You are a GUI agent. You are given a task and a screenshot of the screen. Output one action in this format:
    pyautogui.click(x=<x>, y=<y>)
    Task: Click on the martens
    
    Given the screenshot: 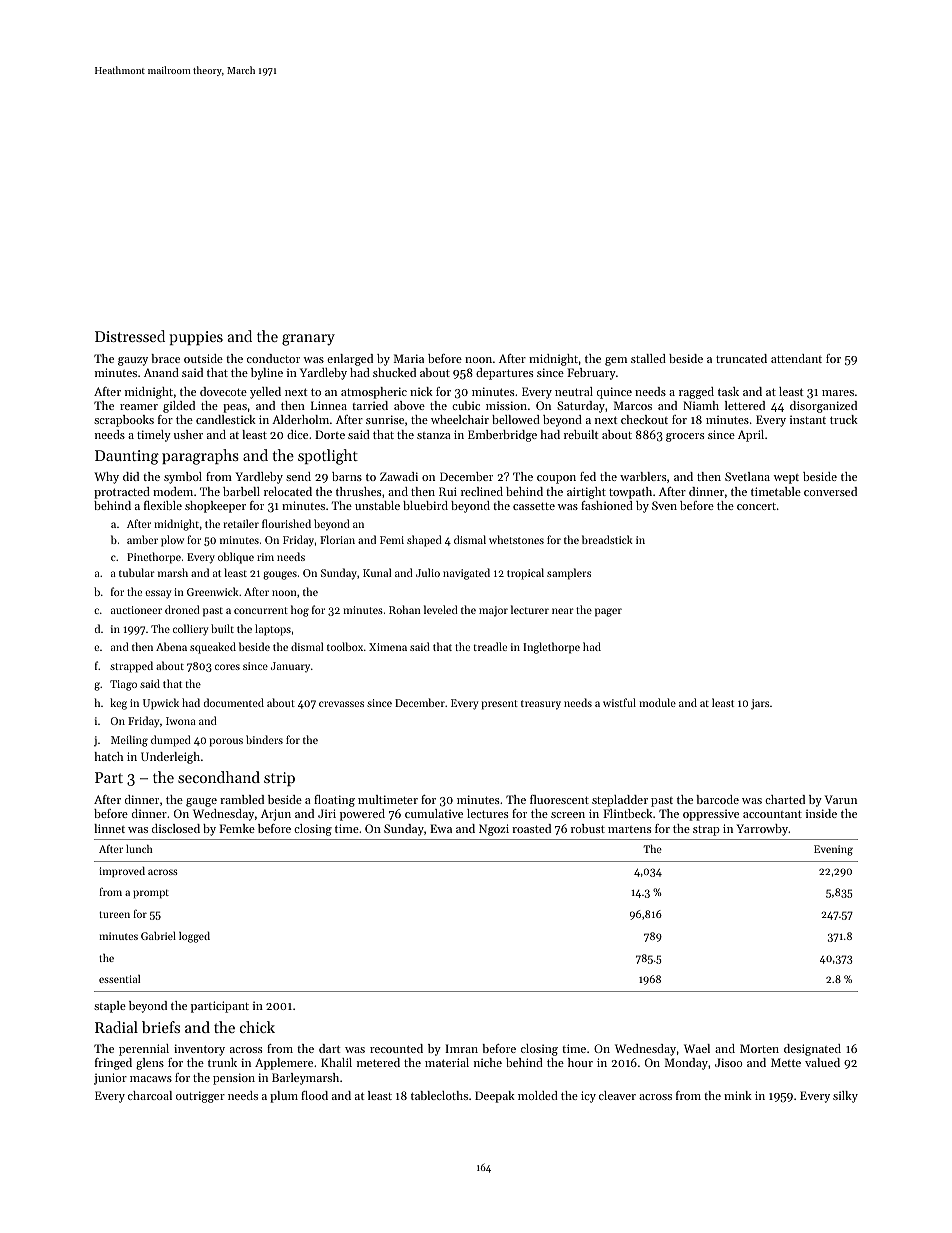 What is the action you would take?
    pyautogui.click(x=629, y=829)
